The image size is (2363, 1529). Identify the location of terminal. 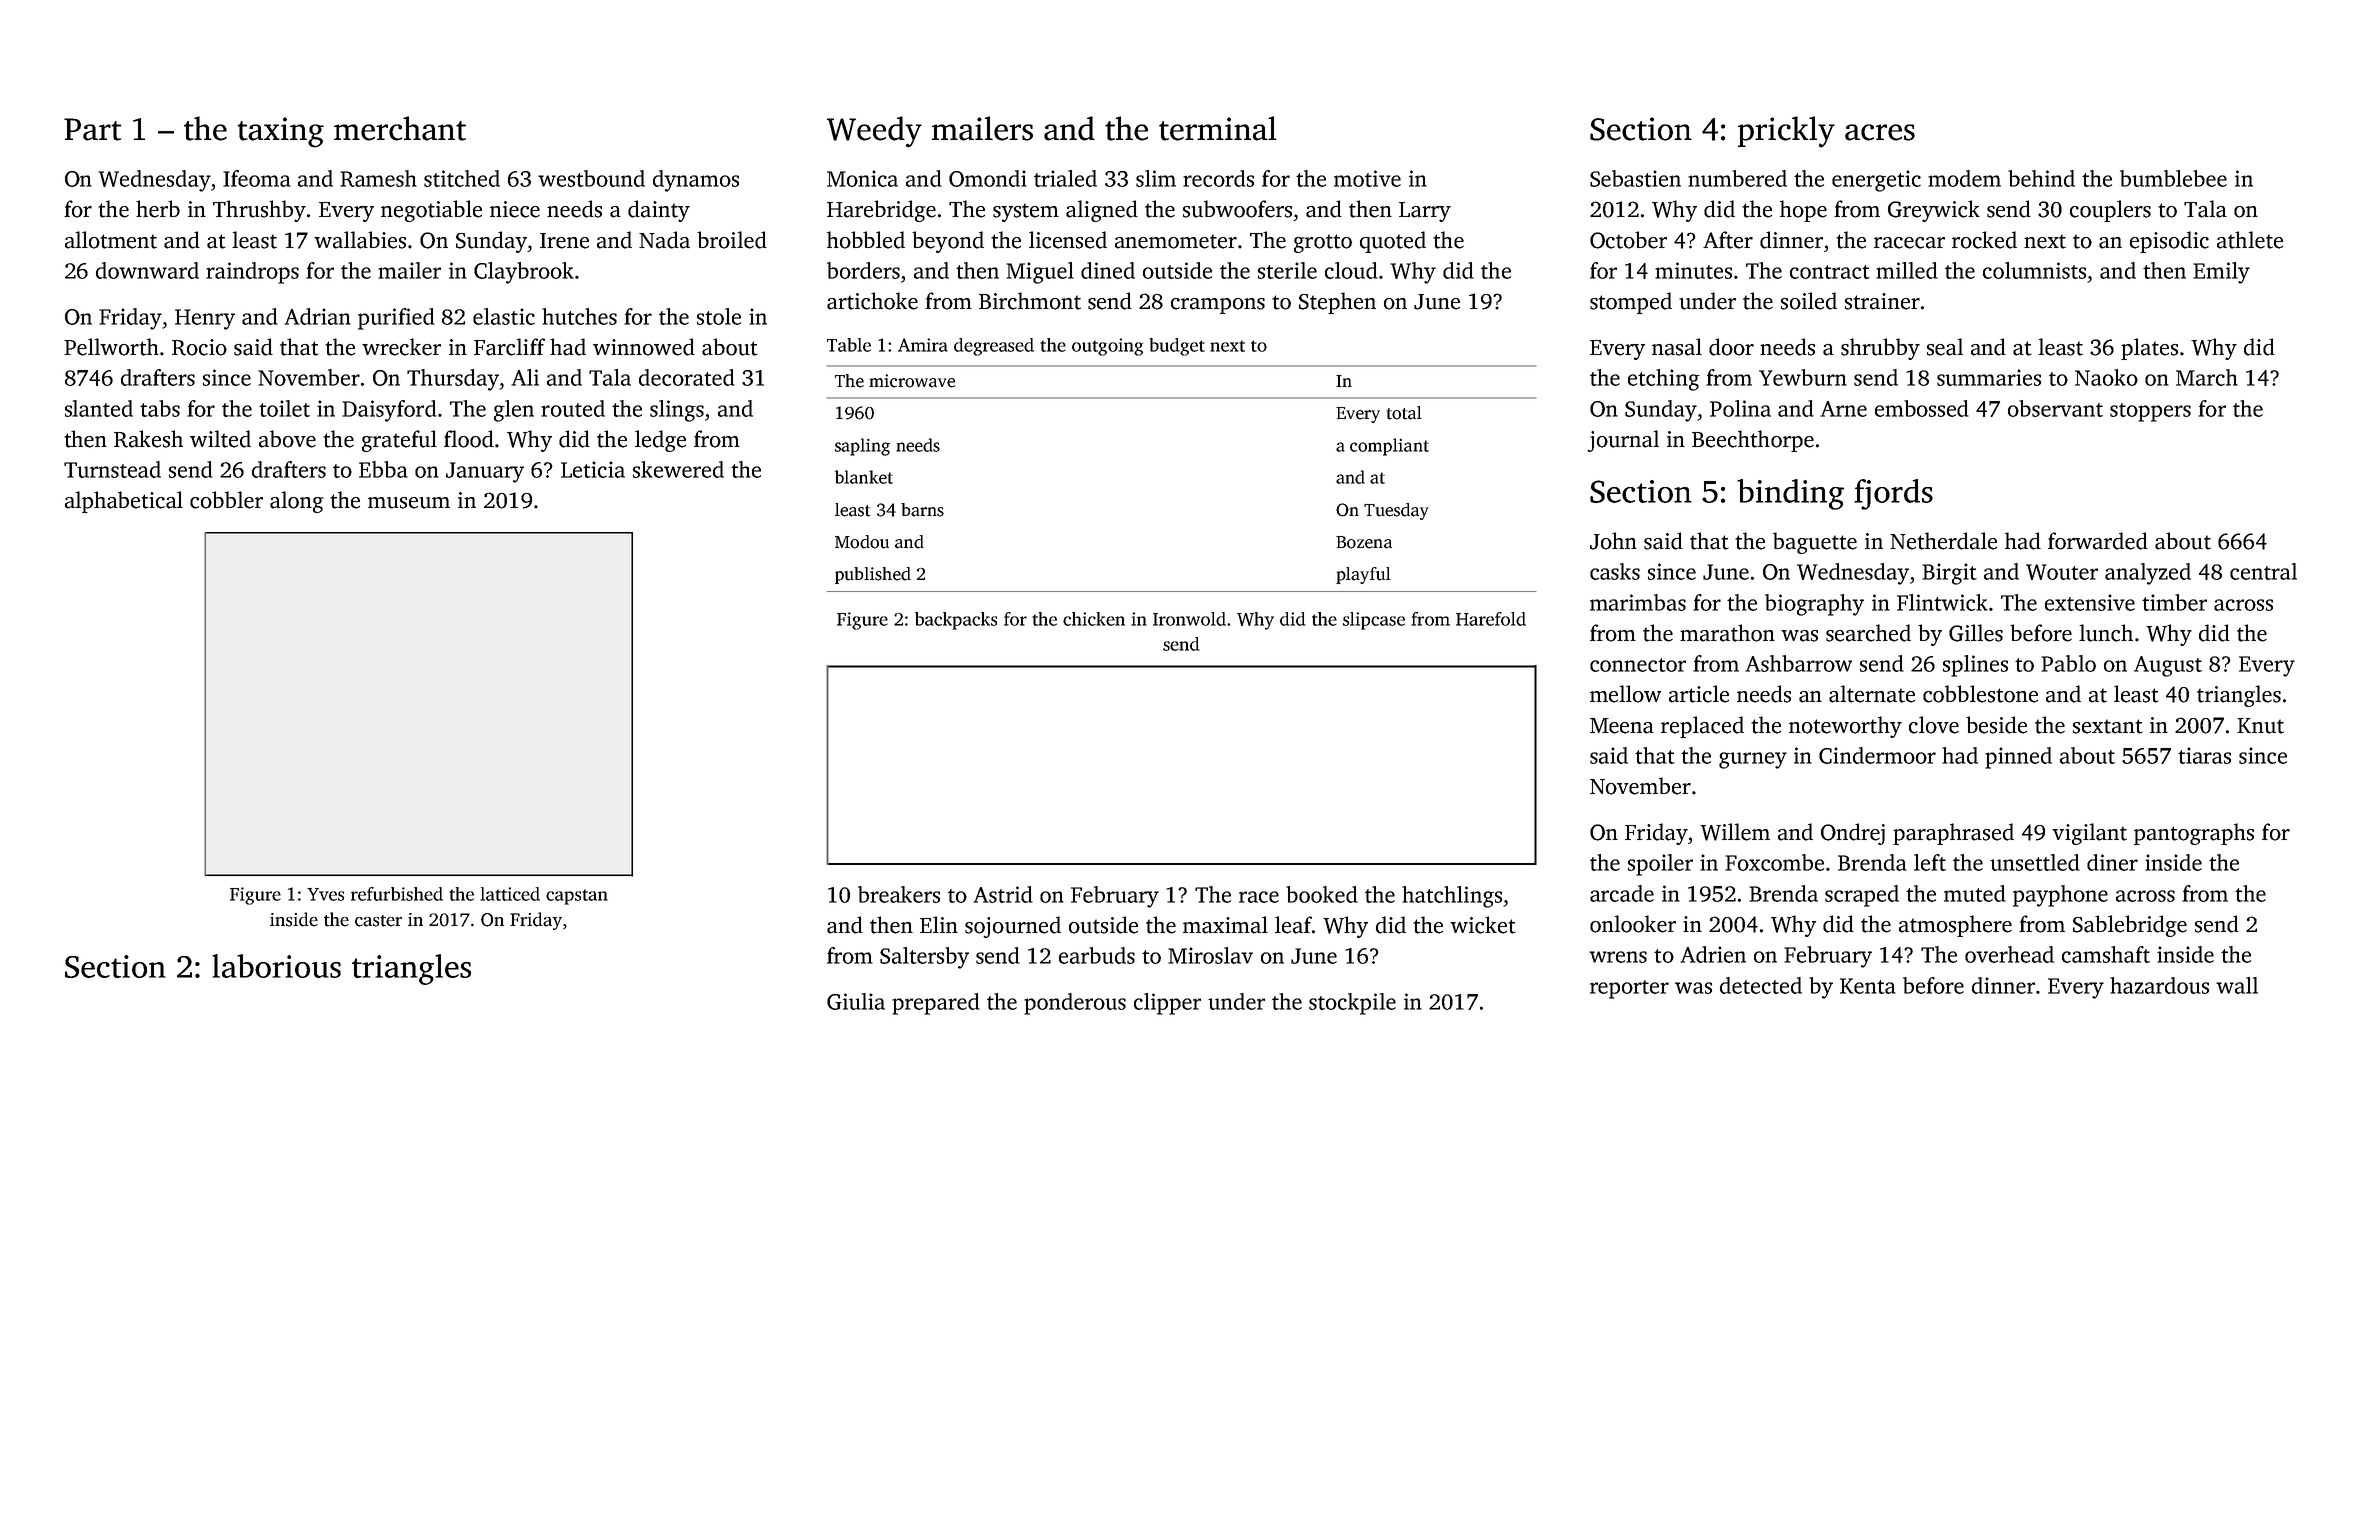
(1218, 128).
